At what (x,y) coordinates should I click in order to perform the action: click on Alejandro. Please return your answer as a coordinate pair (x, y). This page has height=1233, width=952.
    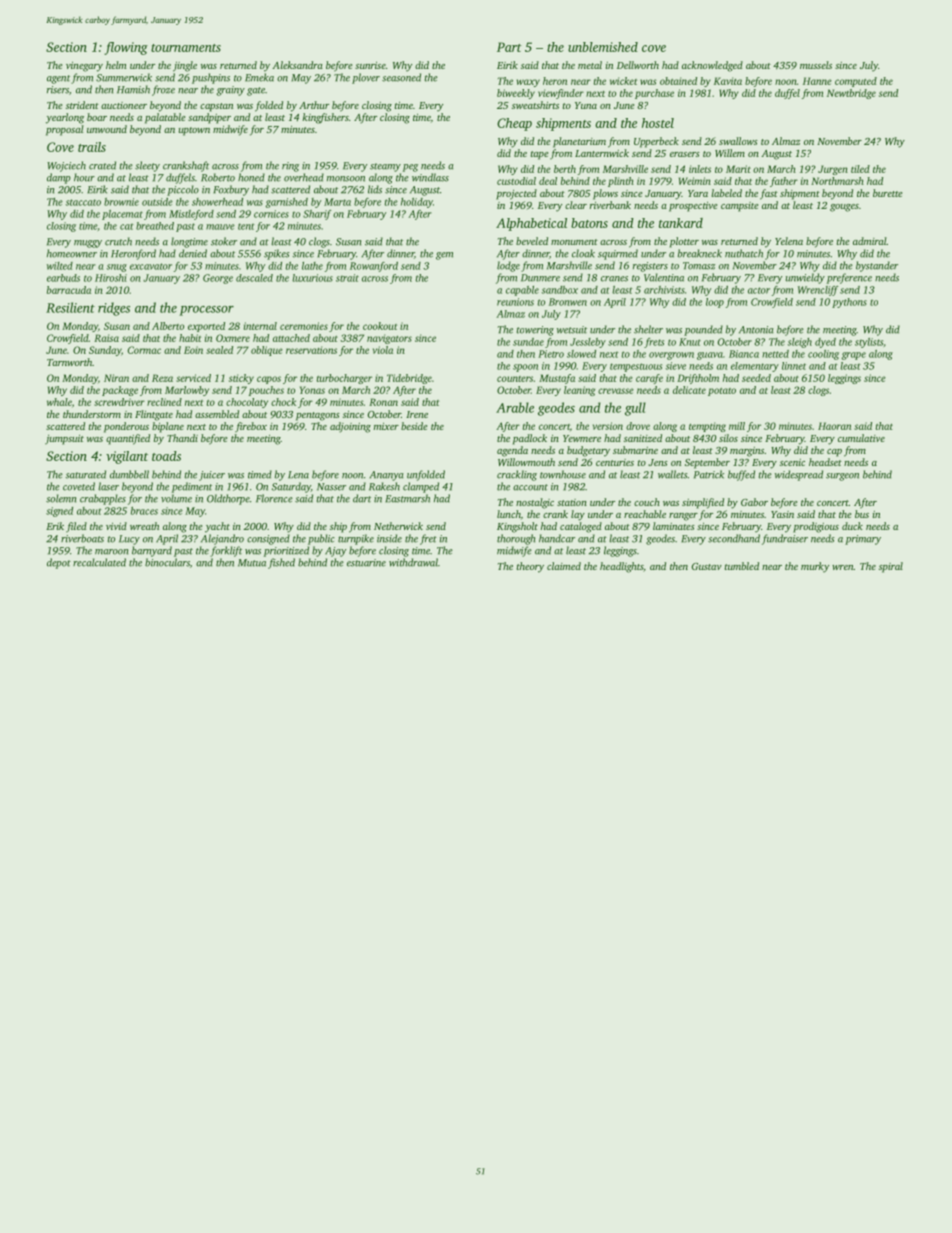
    Looking at the image, I should click on (222, 539).
